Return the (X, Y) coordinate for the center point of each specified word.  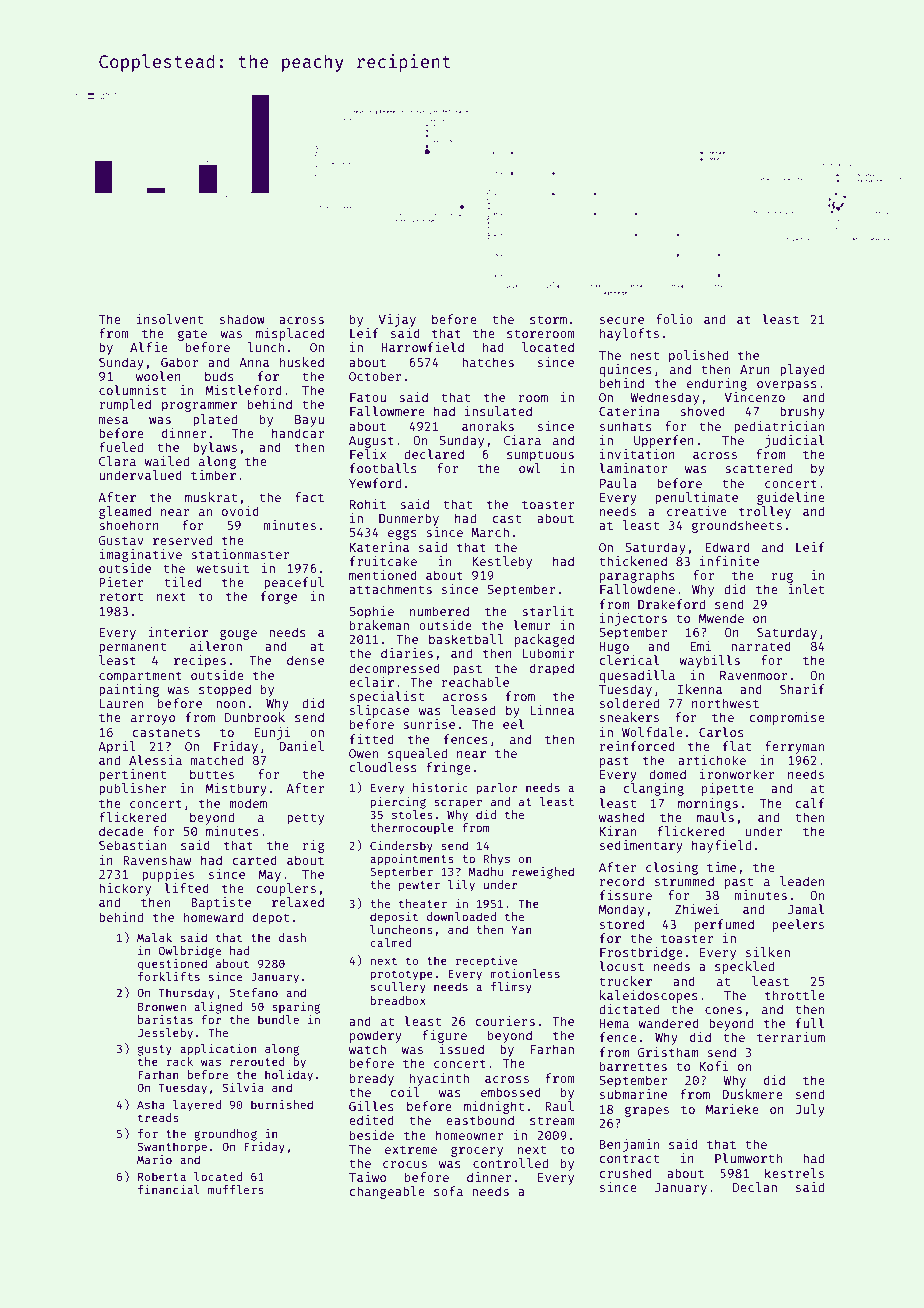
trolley (765, 512)
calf (810, 803)
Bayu (309, 421)
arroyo (153, 720)
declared (434, 454)
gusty (155, 1050)
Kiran (618, 831)
